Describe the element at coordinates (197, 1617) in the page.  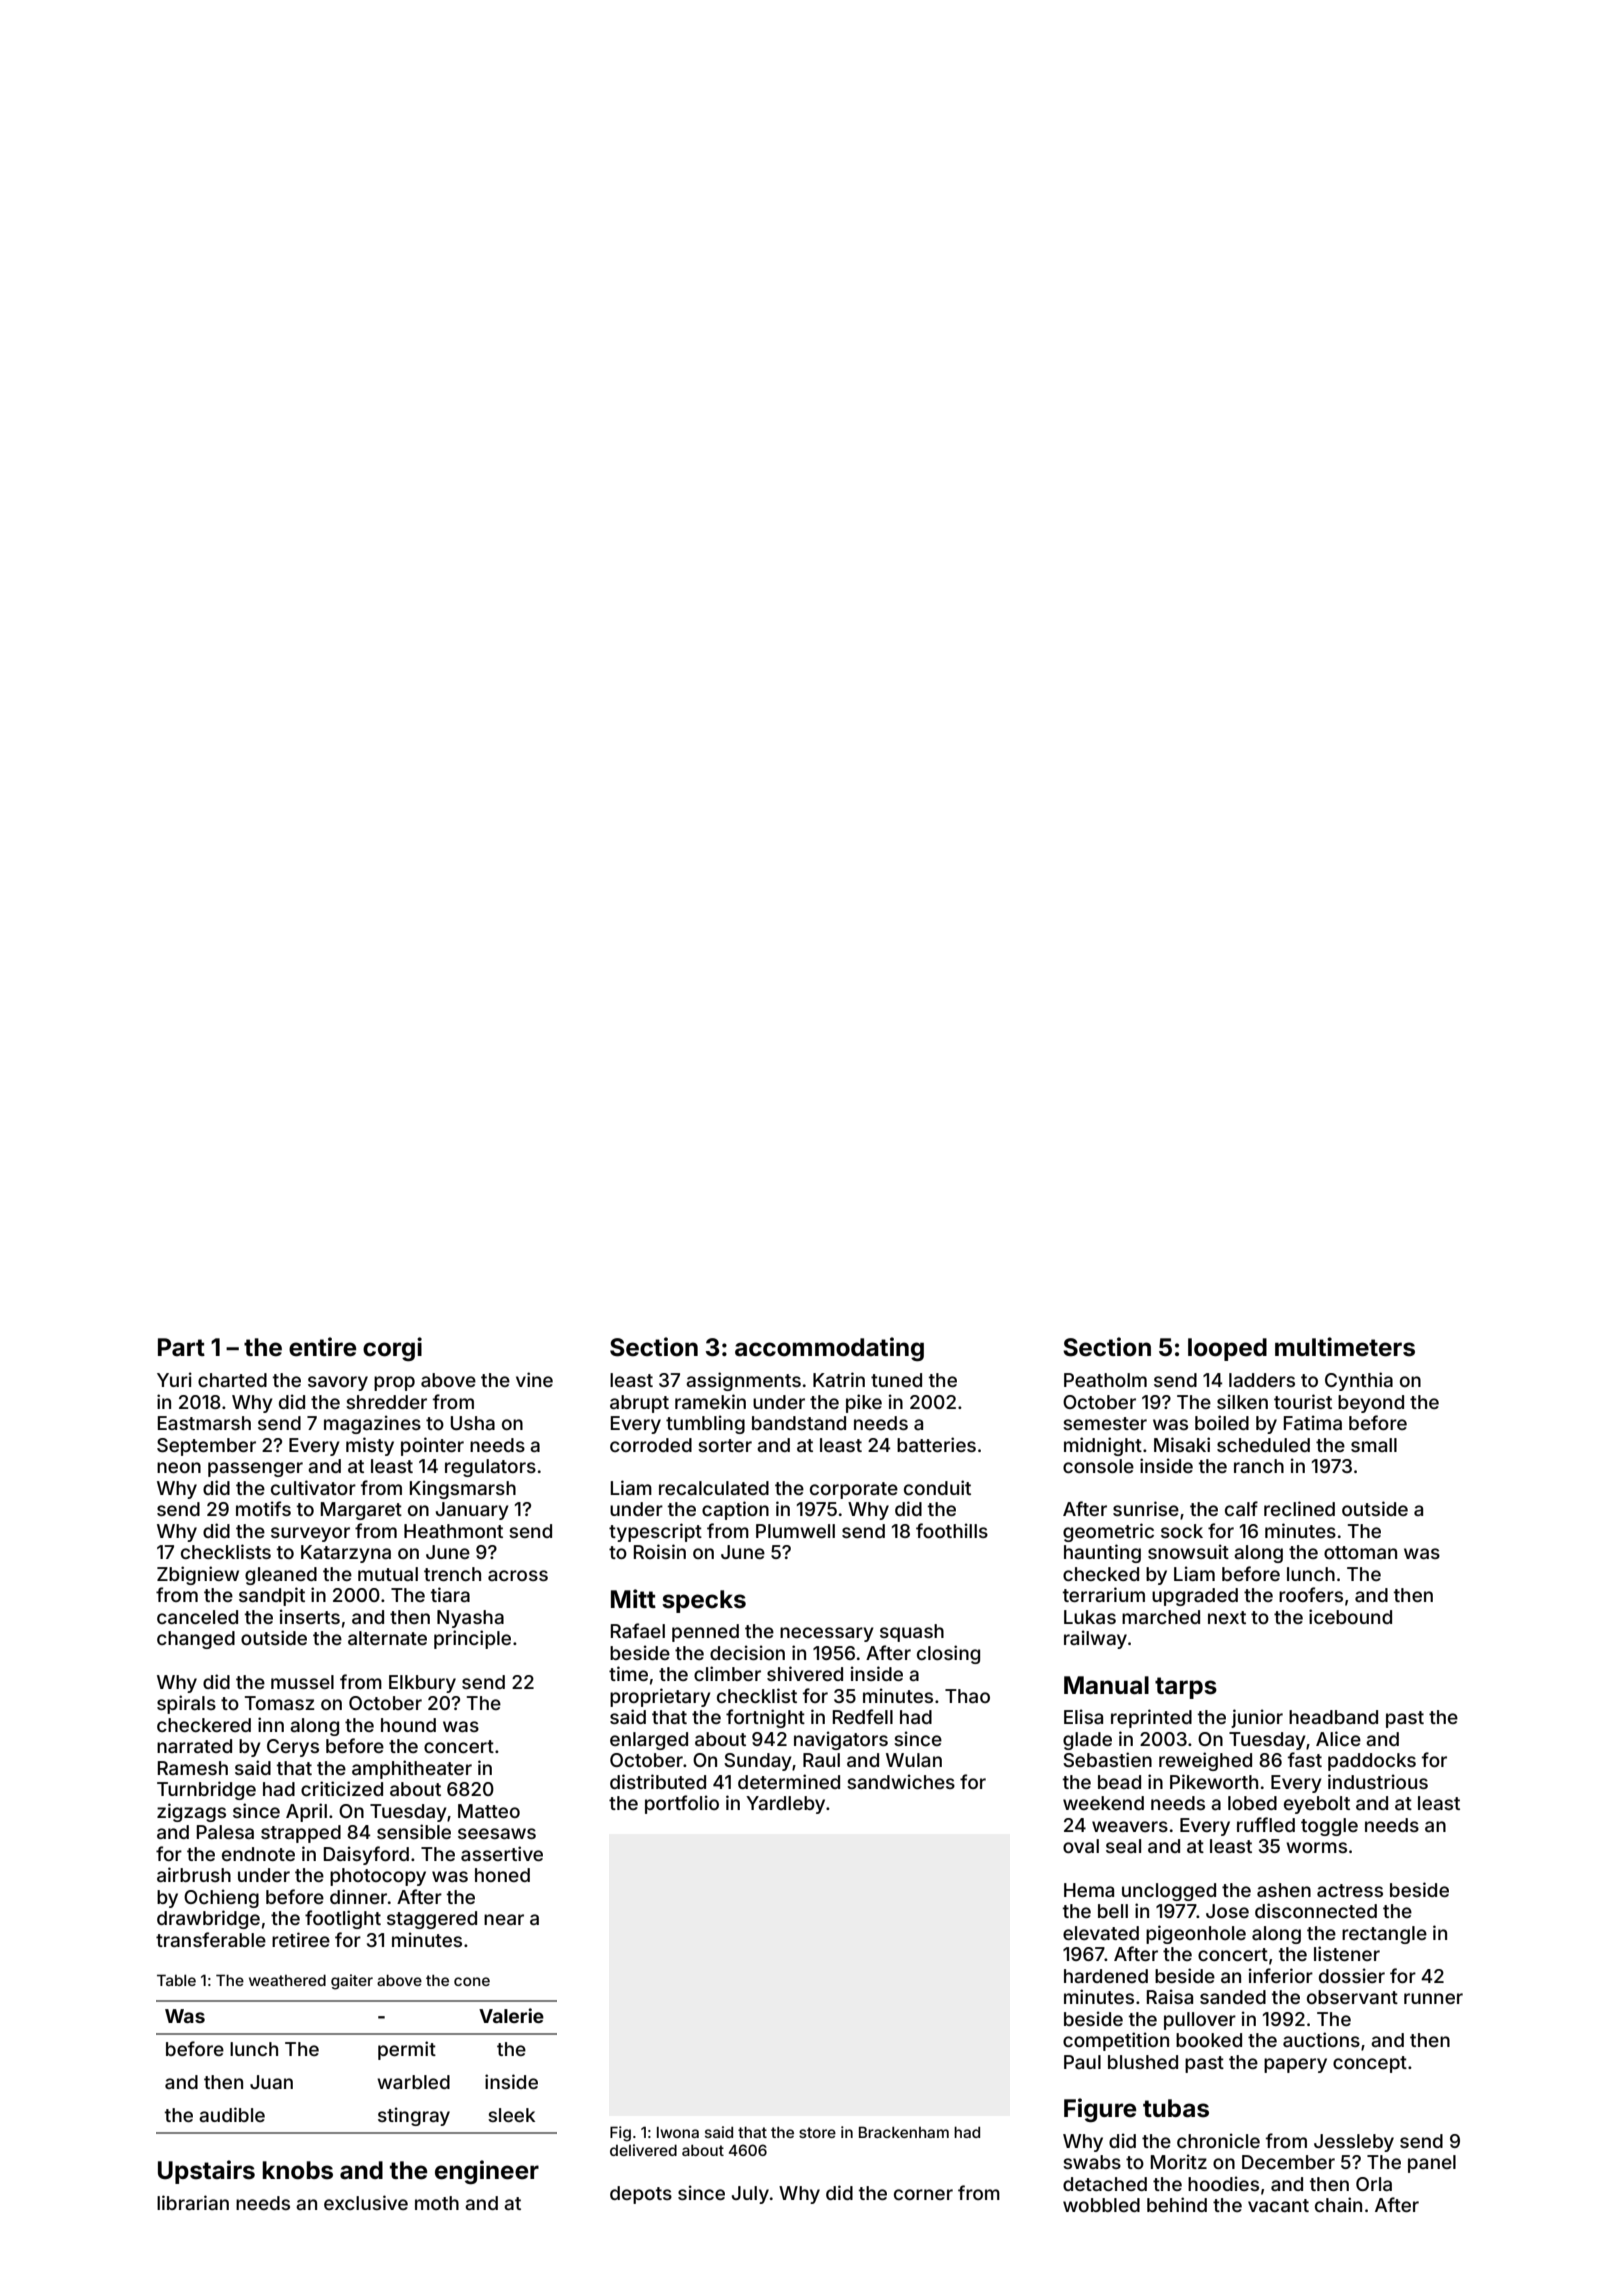
I see `canceled` at that location.
